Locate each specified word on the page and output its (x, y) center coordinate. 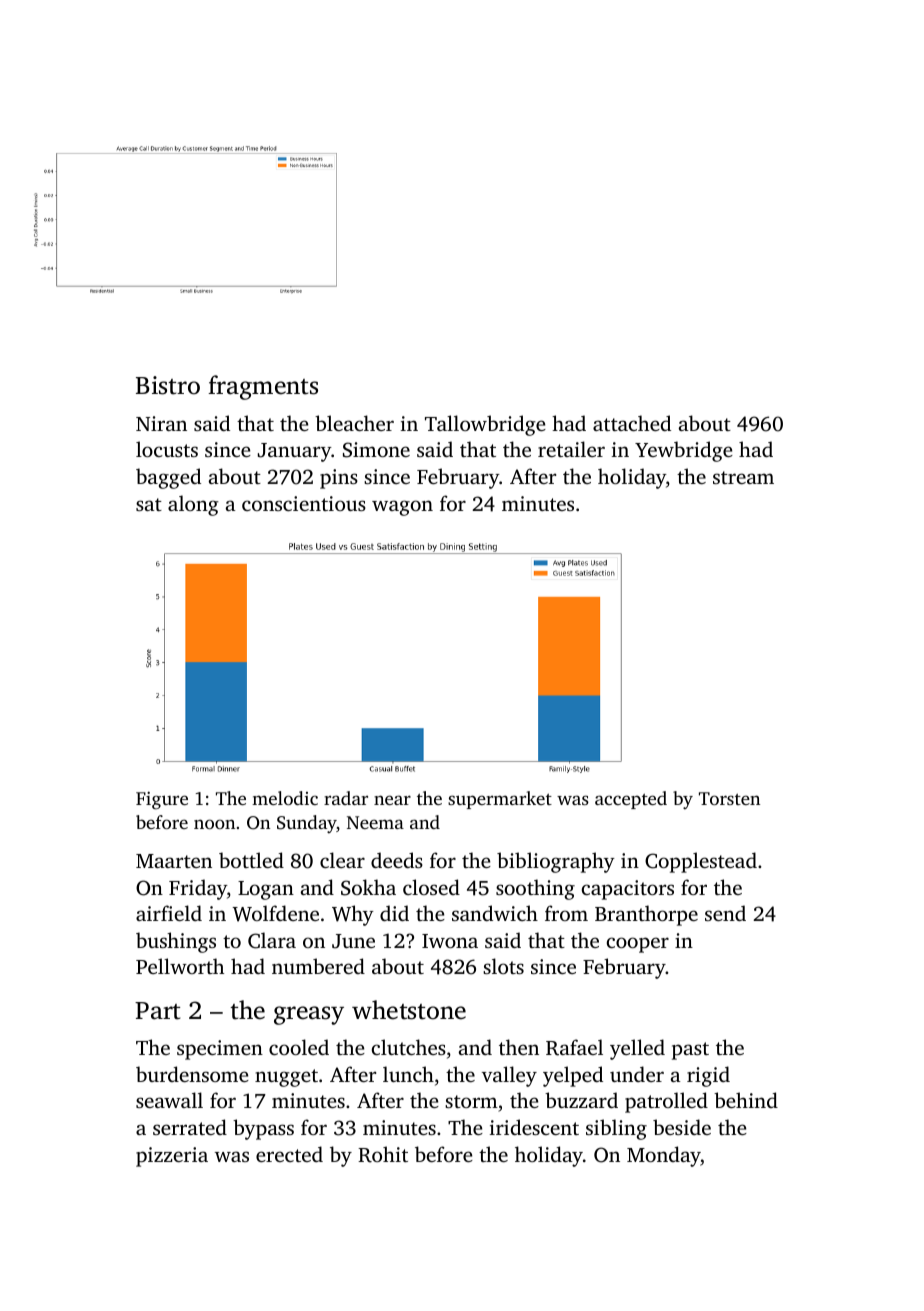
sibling (616, 1129)
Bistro (168, 385)
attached (632, 423)
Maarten (174, 861)
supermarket (500, 800)
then (519, 1047)
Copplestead (701, 862)
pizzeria (172, 1157)
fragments (263, 387)
